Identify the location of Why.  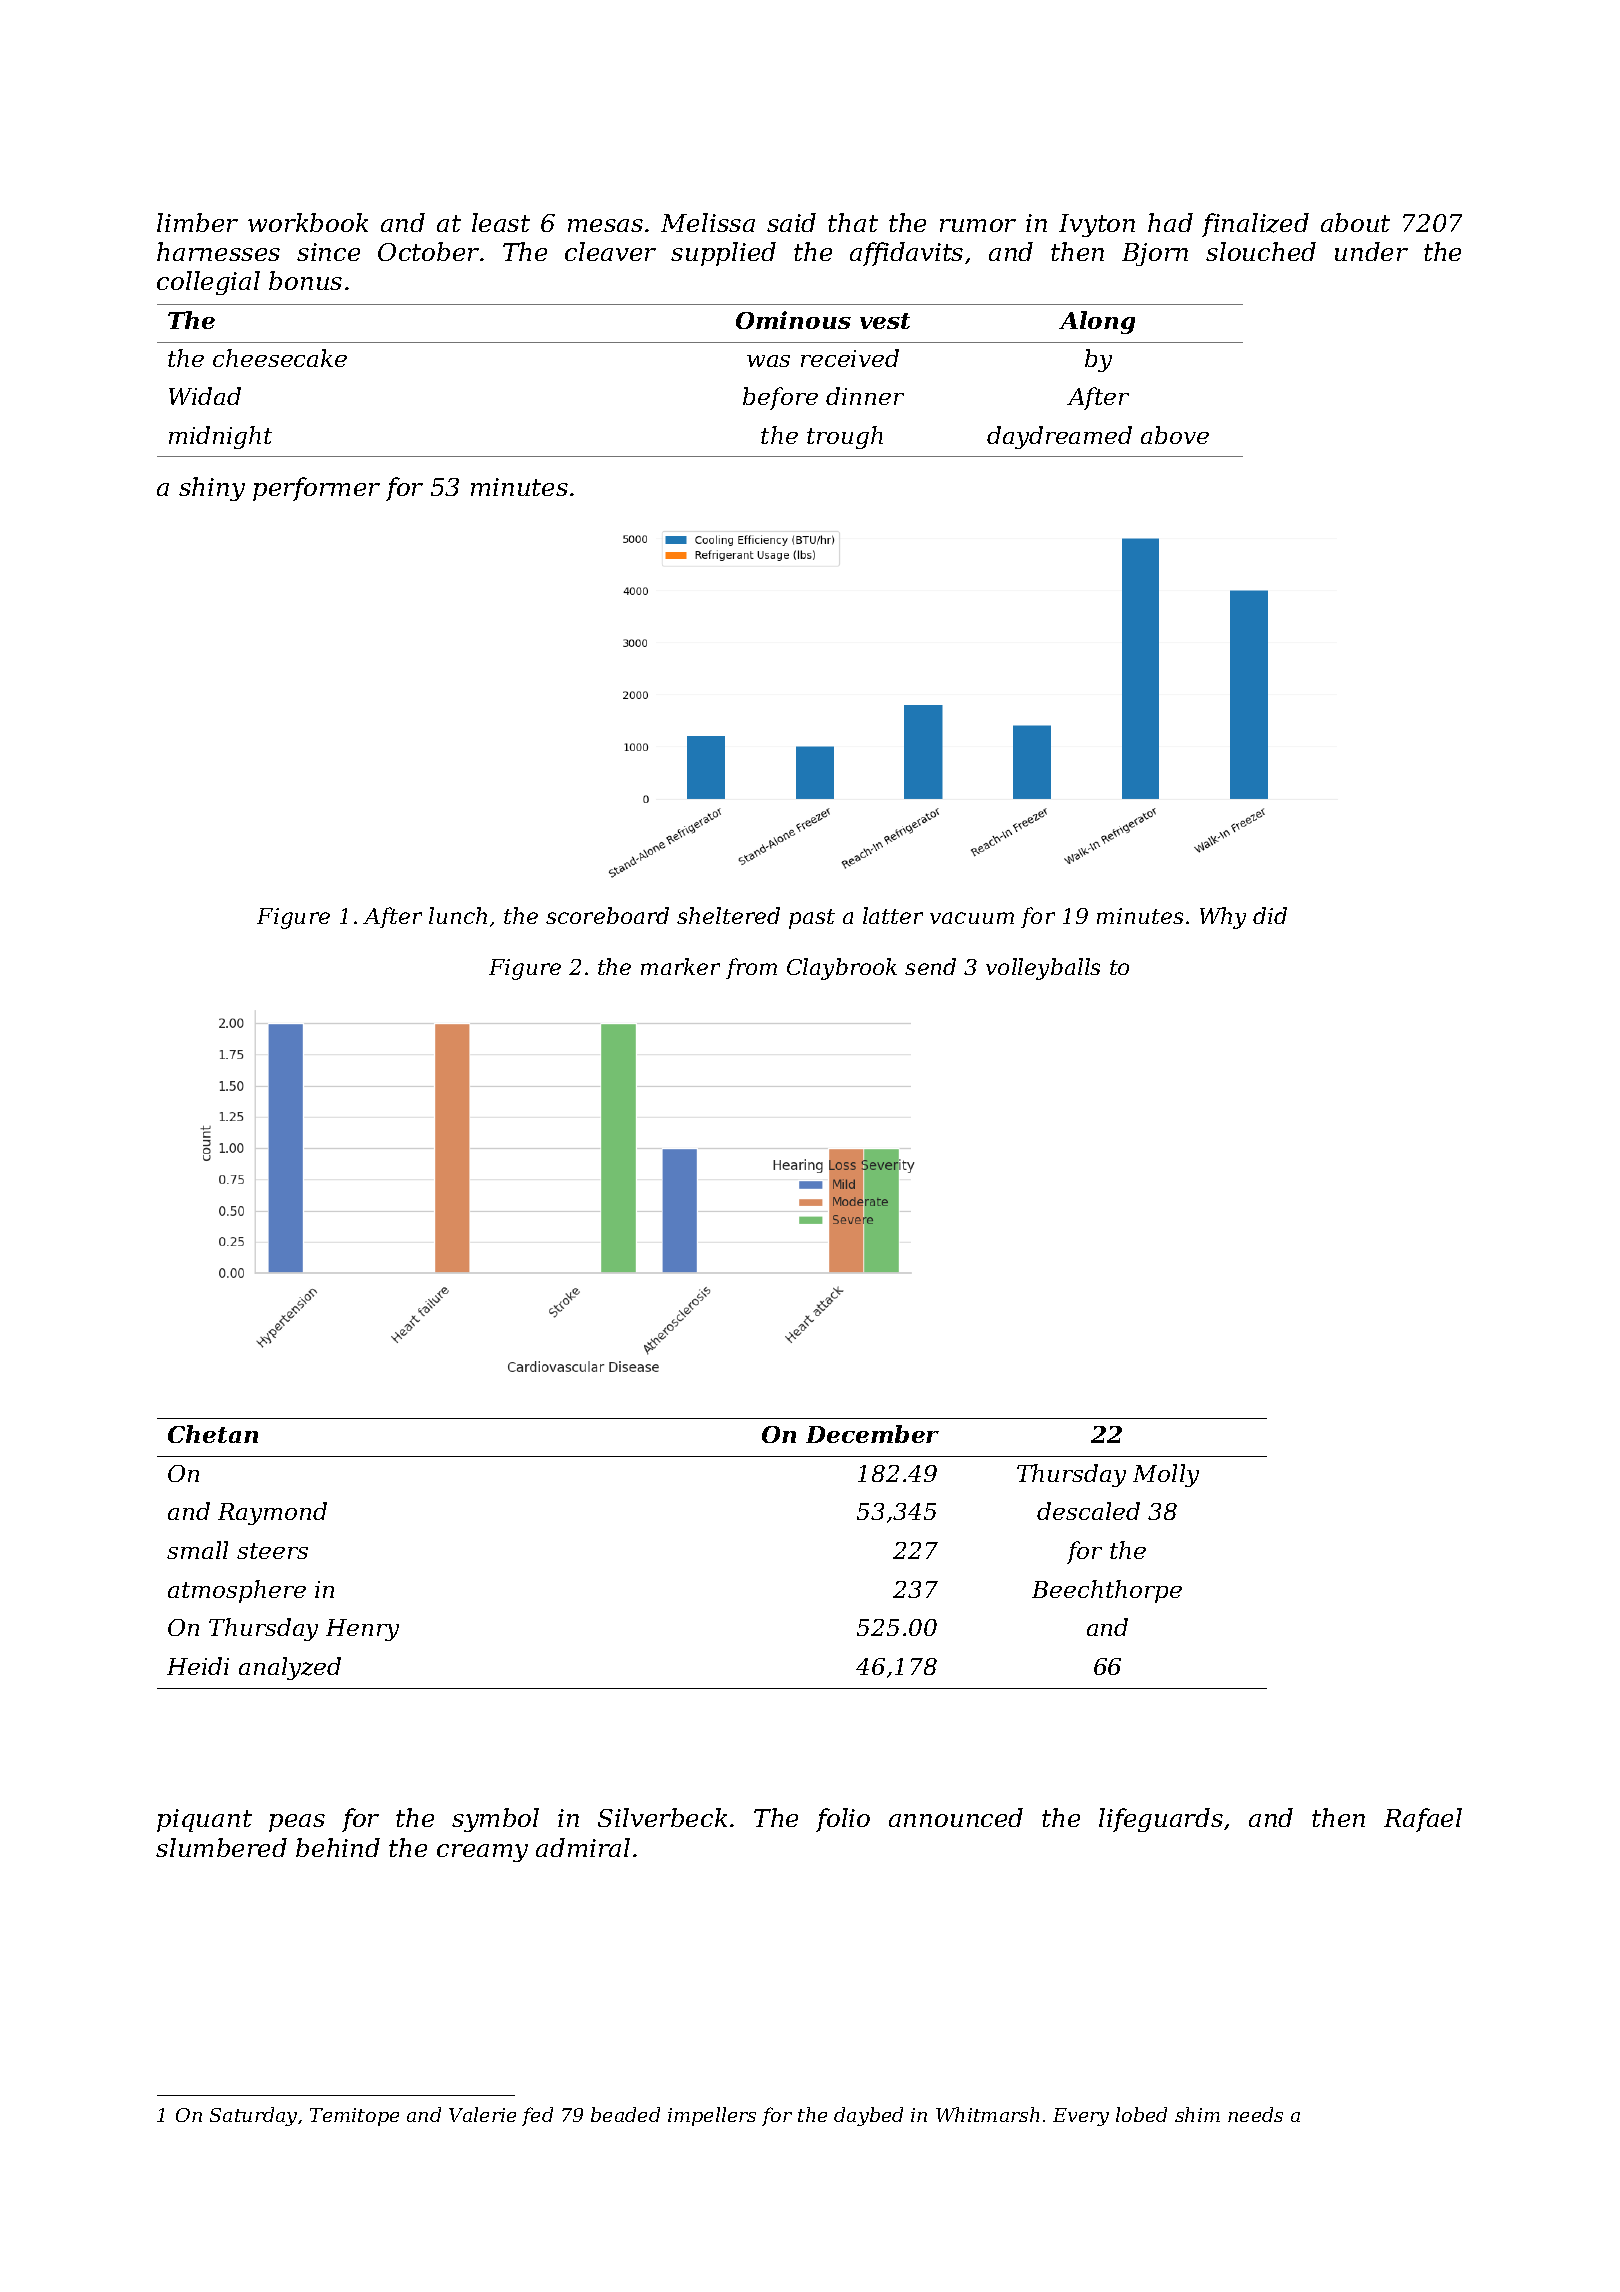
(1223, 918).
